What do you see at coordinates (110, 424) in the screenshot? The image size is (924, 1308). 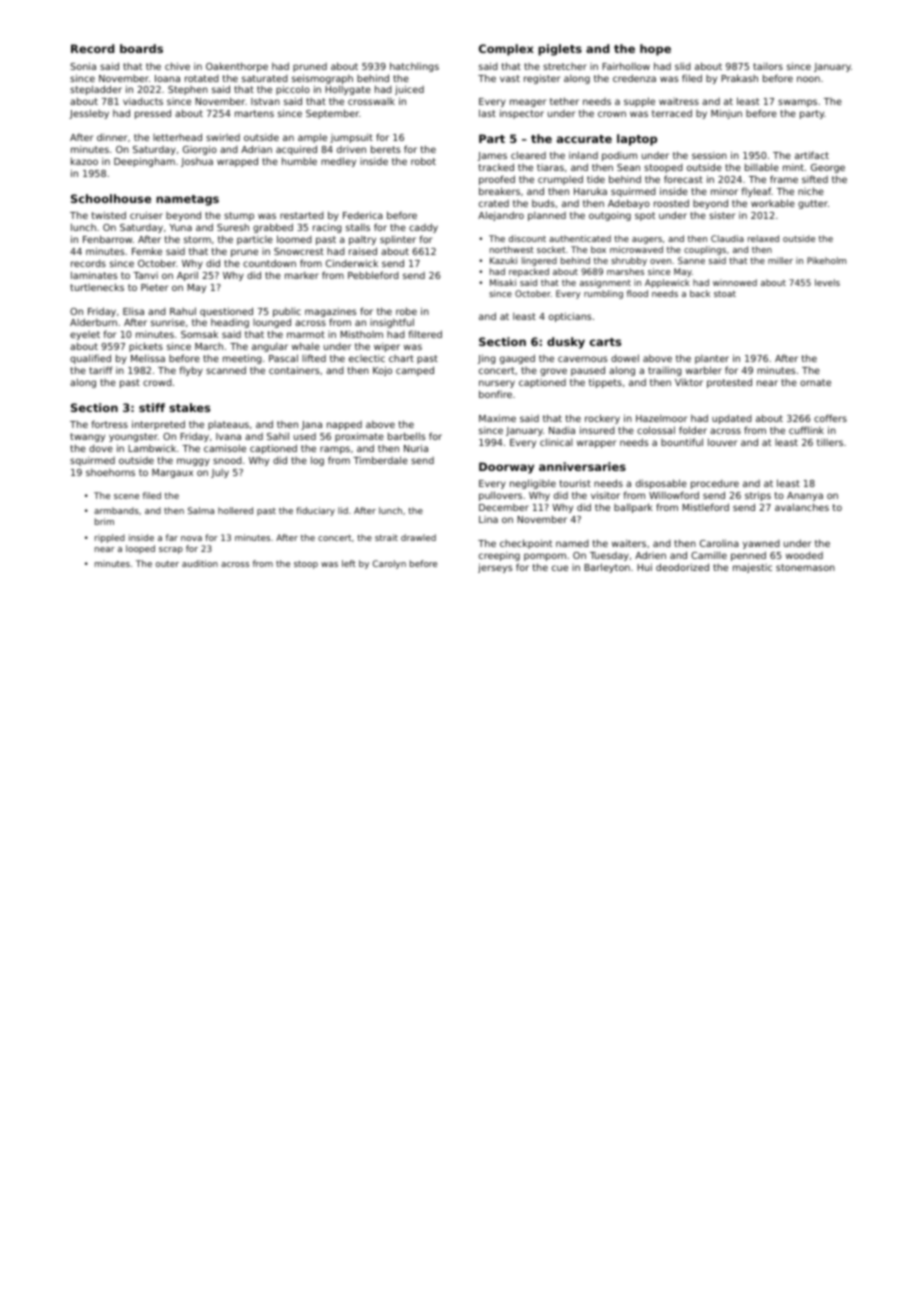 I see `fortress` at bounding box center [110, 424].
